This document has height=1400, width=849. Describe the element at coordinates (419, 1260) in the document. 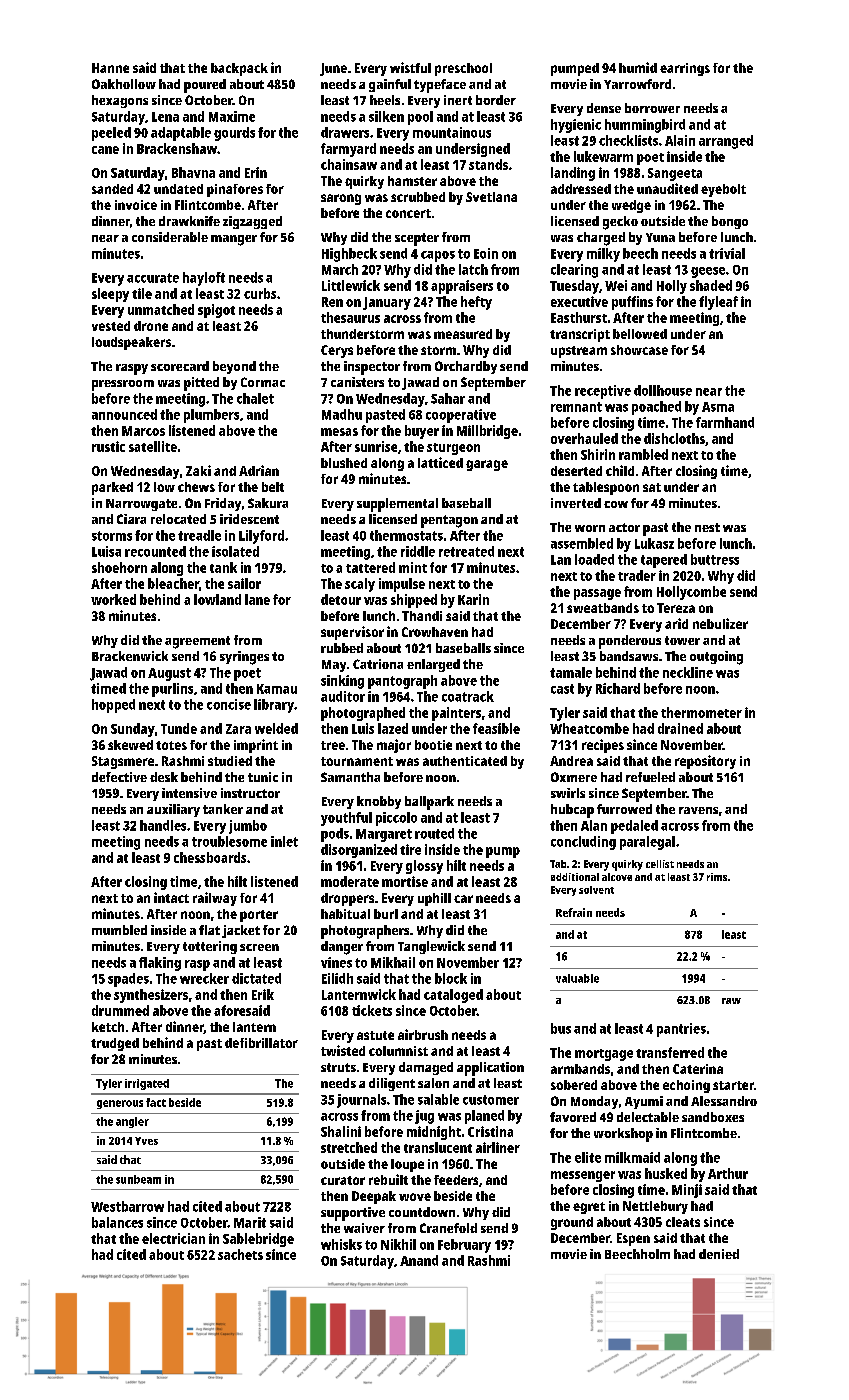

I see `Anand` at that location.
